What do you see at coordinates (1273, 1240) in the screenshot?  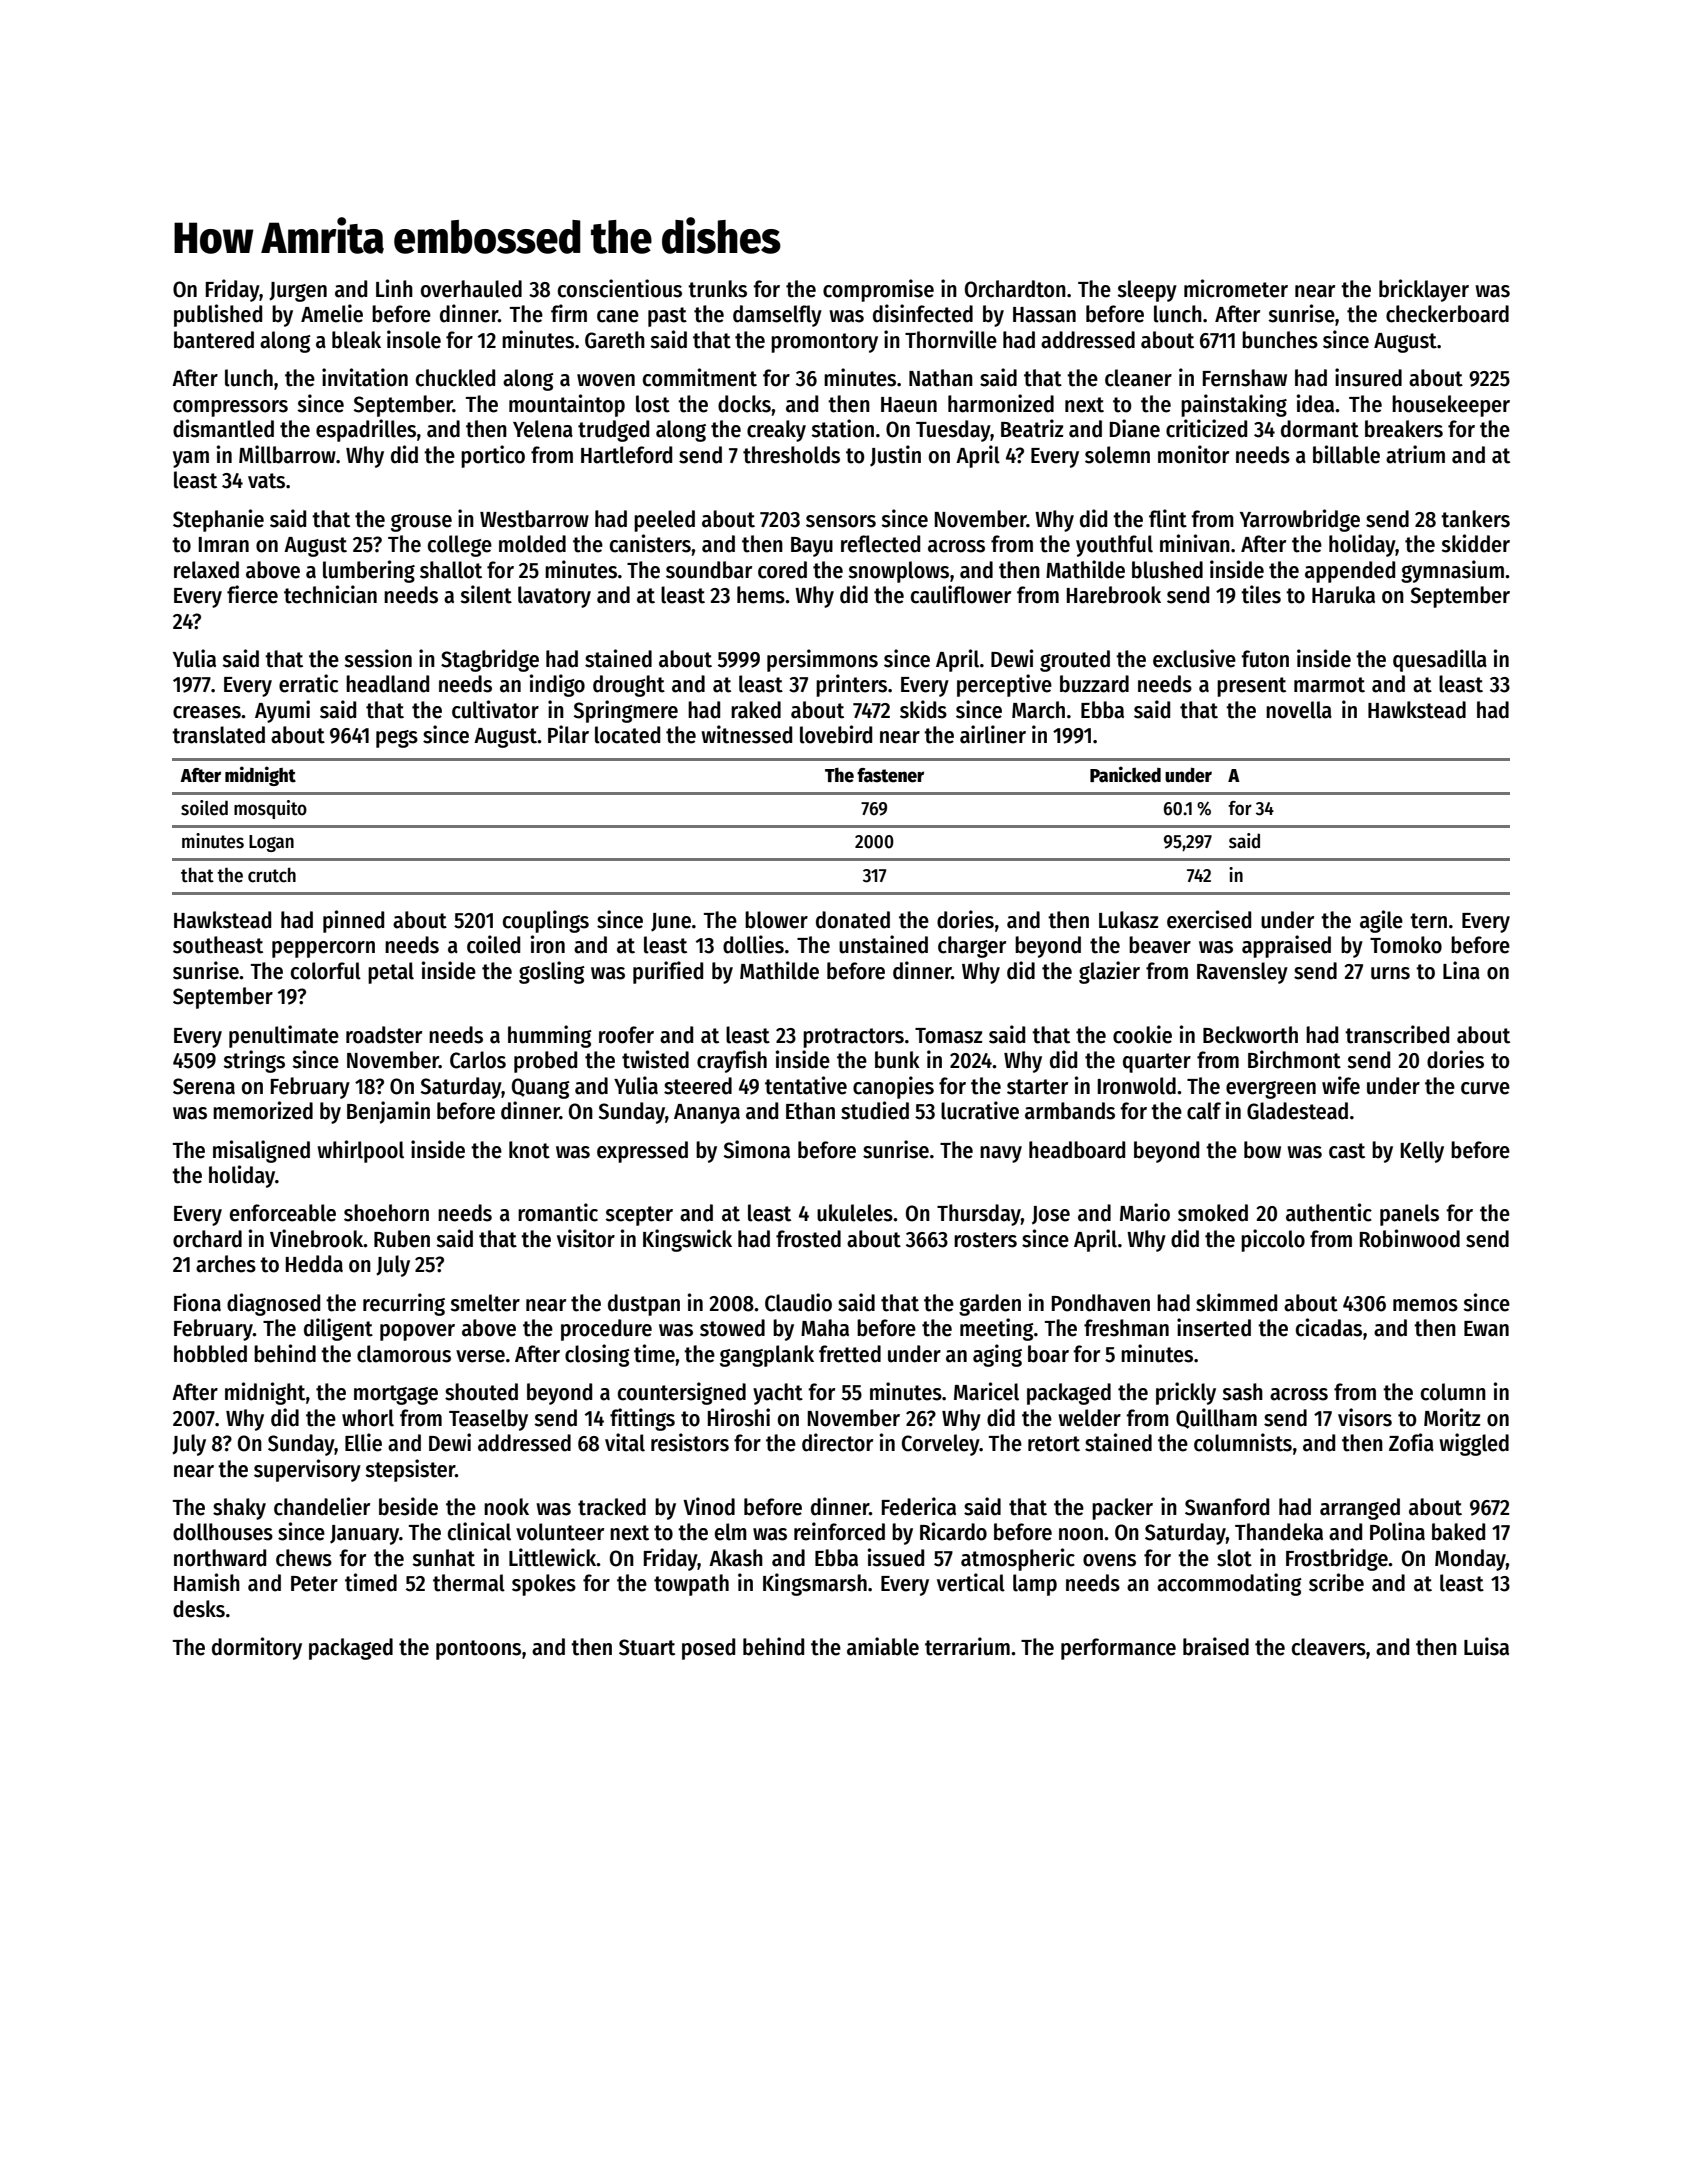 I see `piccolo` at bounding box center [1273, 1240].
